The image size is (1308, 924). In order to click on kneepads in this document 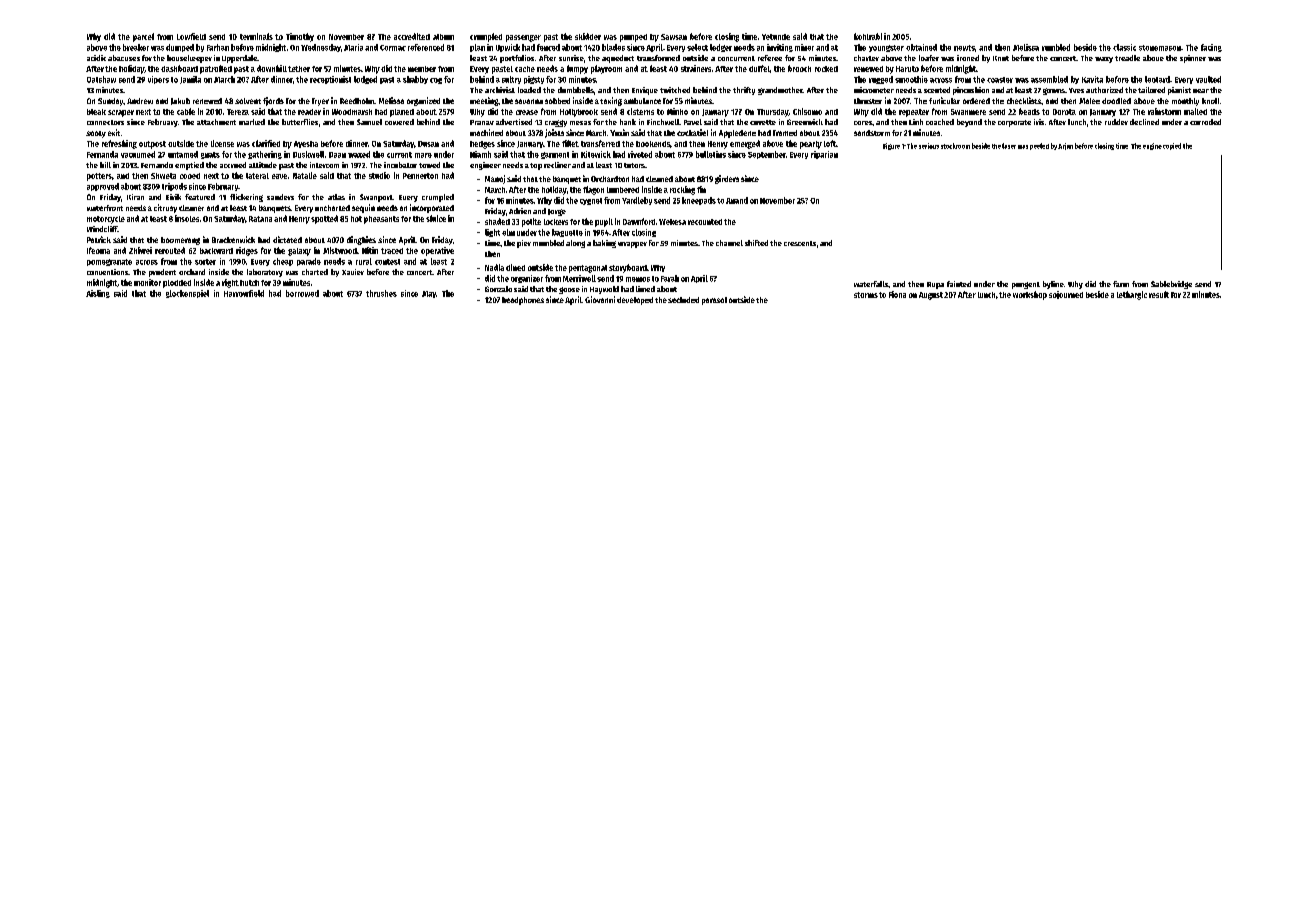, I will do `click(699, 201)`.
